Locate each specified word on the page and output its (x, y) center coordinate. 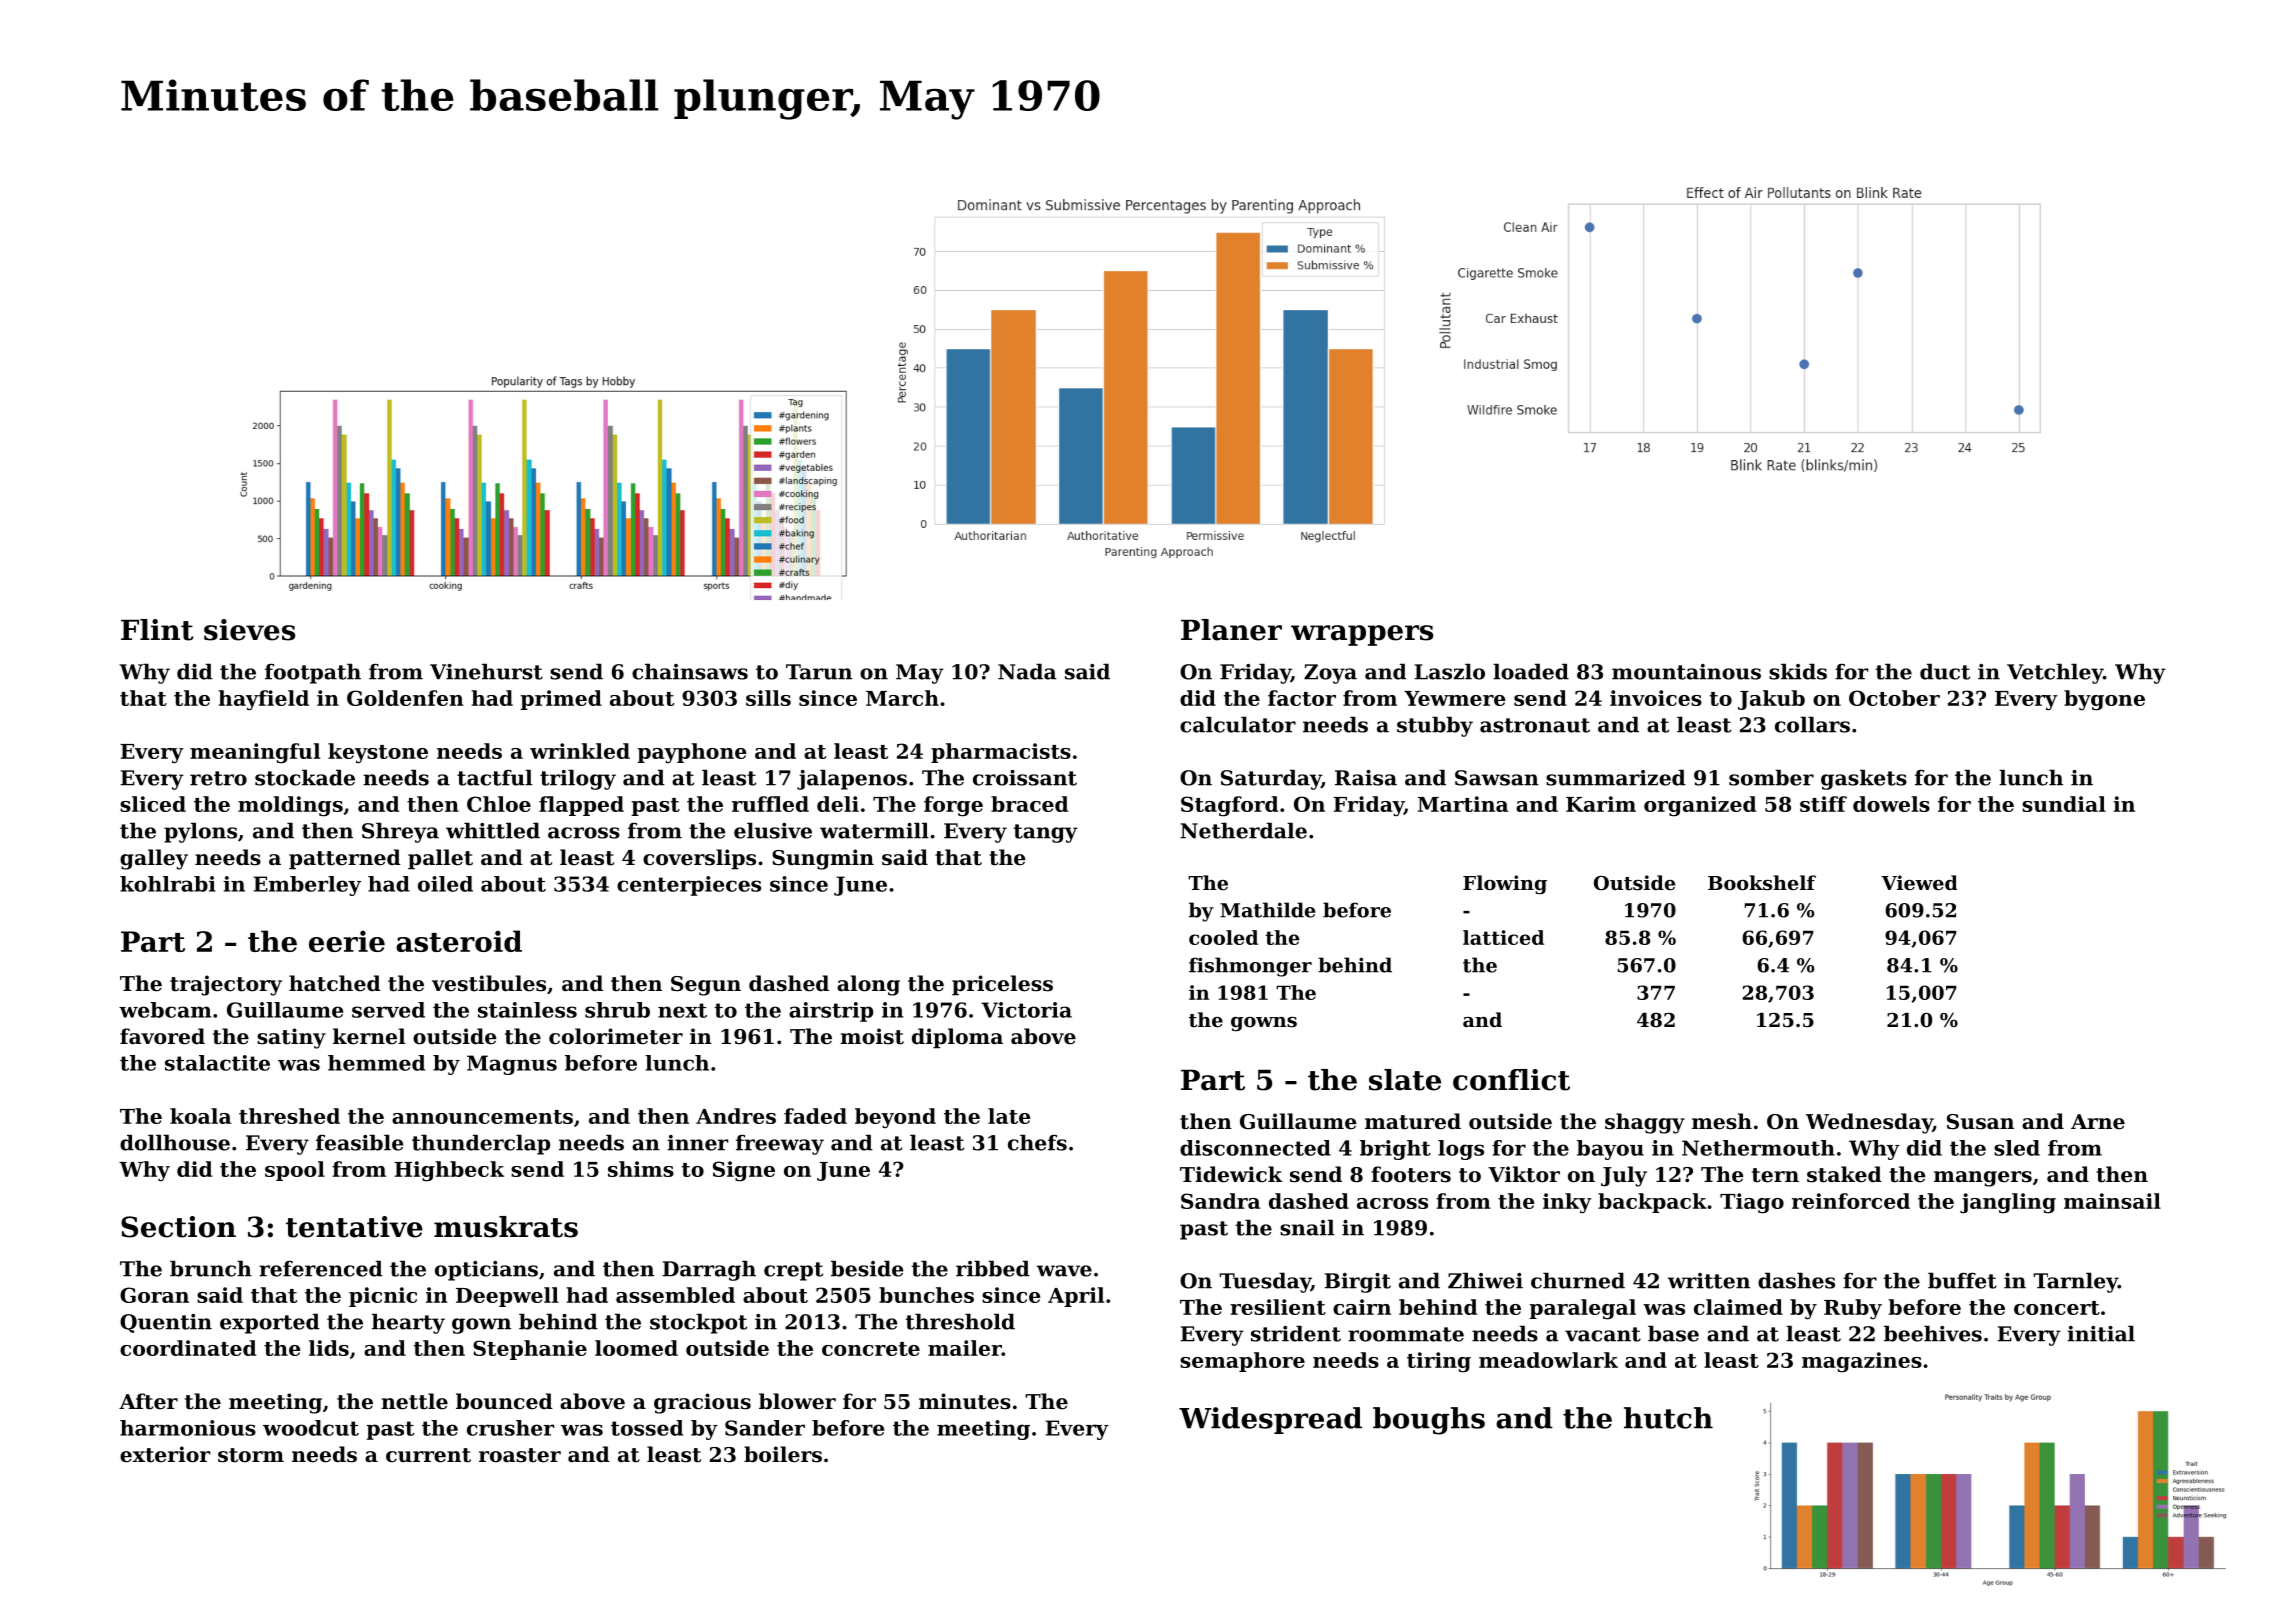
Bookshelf (1762, 883)
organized (1700, 806)
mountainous (1686, 672)
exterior (165, 1454)
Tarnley (2075, 1282)
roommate (1406, 1334)
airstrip (831, 1012)
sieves (249, 630)
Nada (1027, 671)
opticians (486, 1271)
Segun (706, 986)
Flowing (1505, 884)
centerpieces (689, 886)
